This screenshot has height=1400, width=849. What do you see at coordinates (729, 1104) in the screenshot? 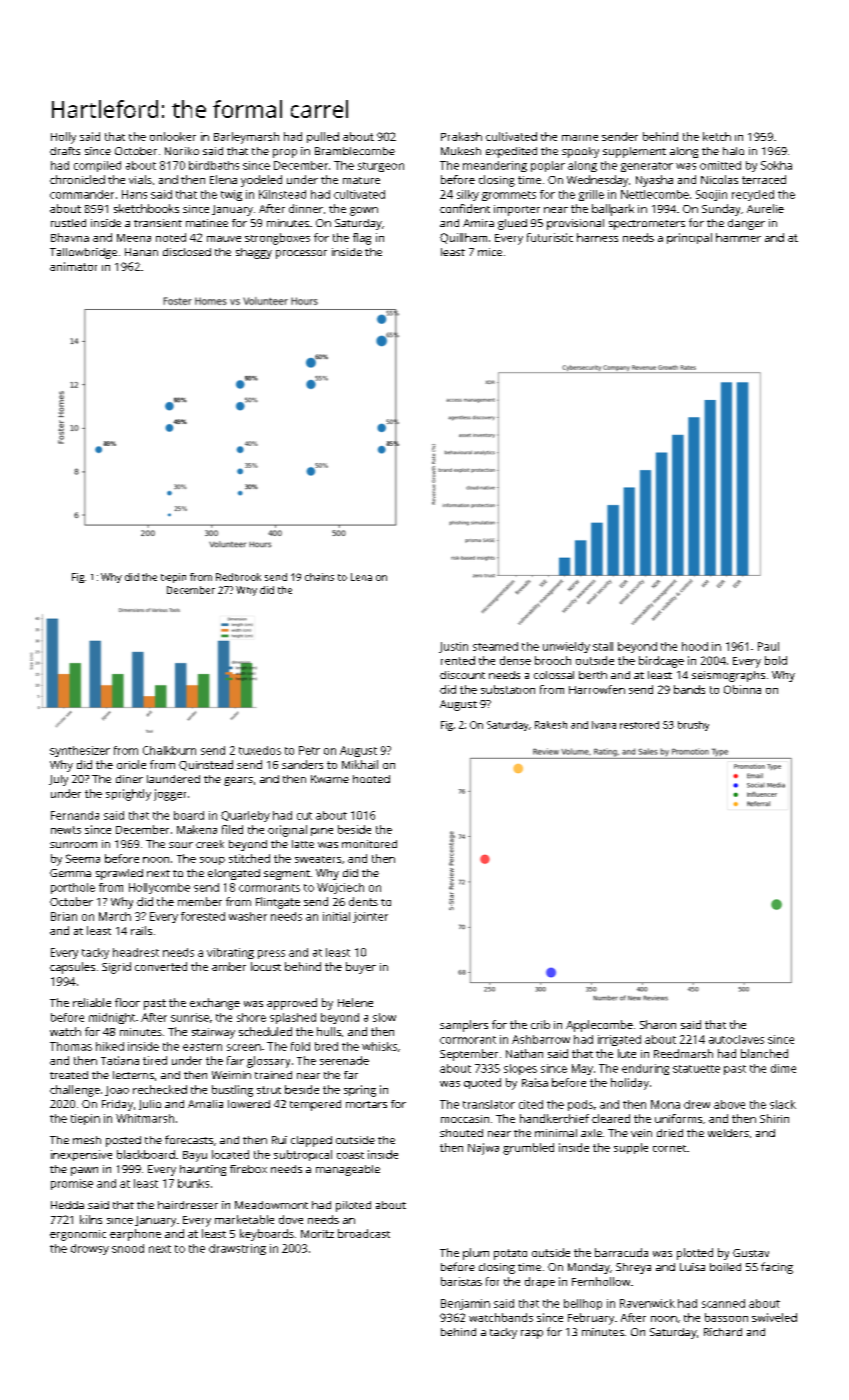
I see `above` at bounding box center [729, 1104].
